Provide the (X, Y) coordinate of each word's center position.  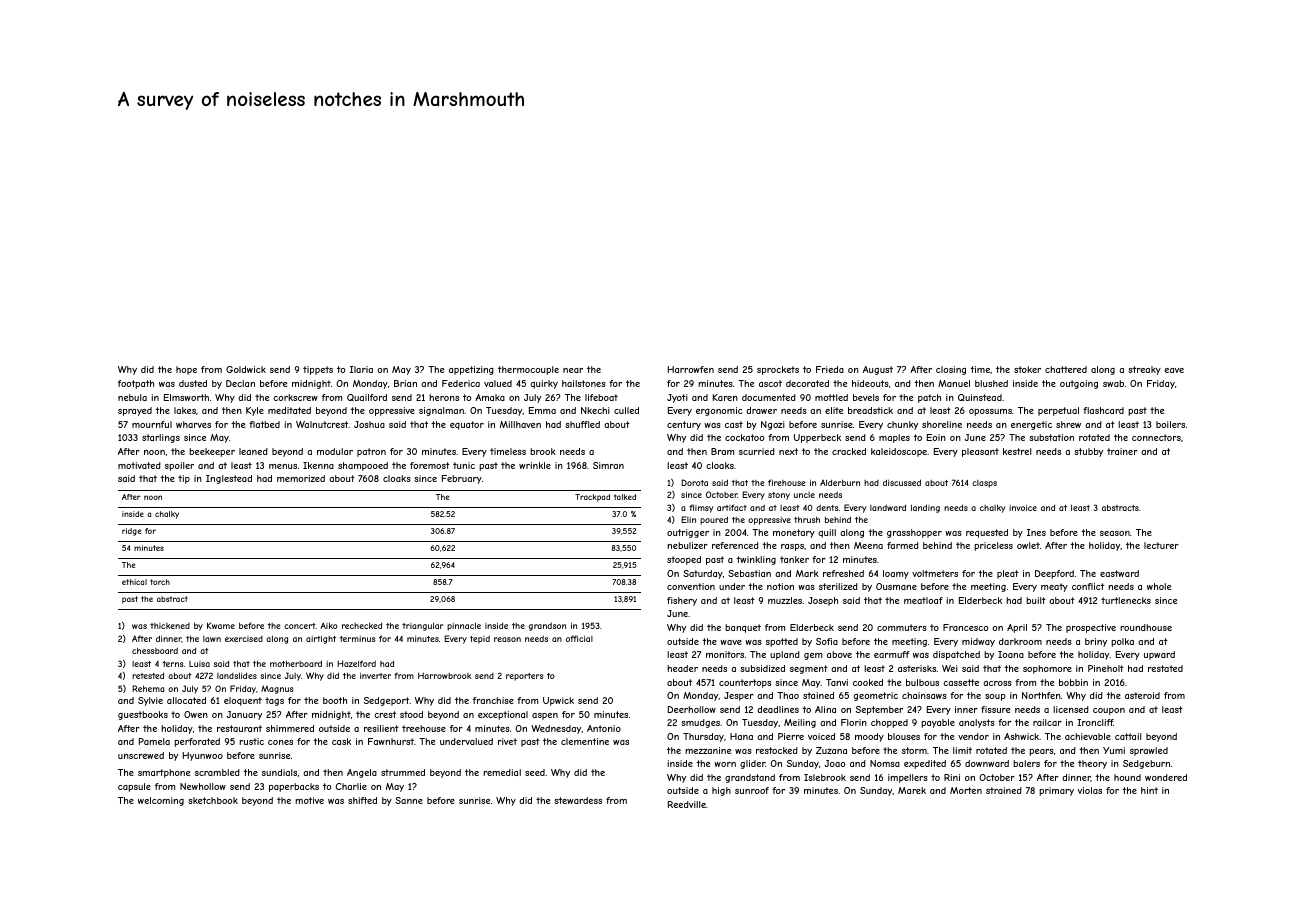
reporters (524, 677)
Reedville (687, 804)
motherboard (296, 663)
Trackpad (592, 498)
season (1115, 533)
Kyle (255, 411)
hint (1149, 790)
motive (309, 800)
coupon (1109, 711)
